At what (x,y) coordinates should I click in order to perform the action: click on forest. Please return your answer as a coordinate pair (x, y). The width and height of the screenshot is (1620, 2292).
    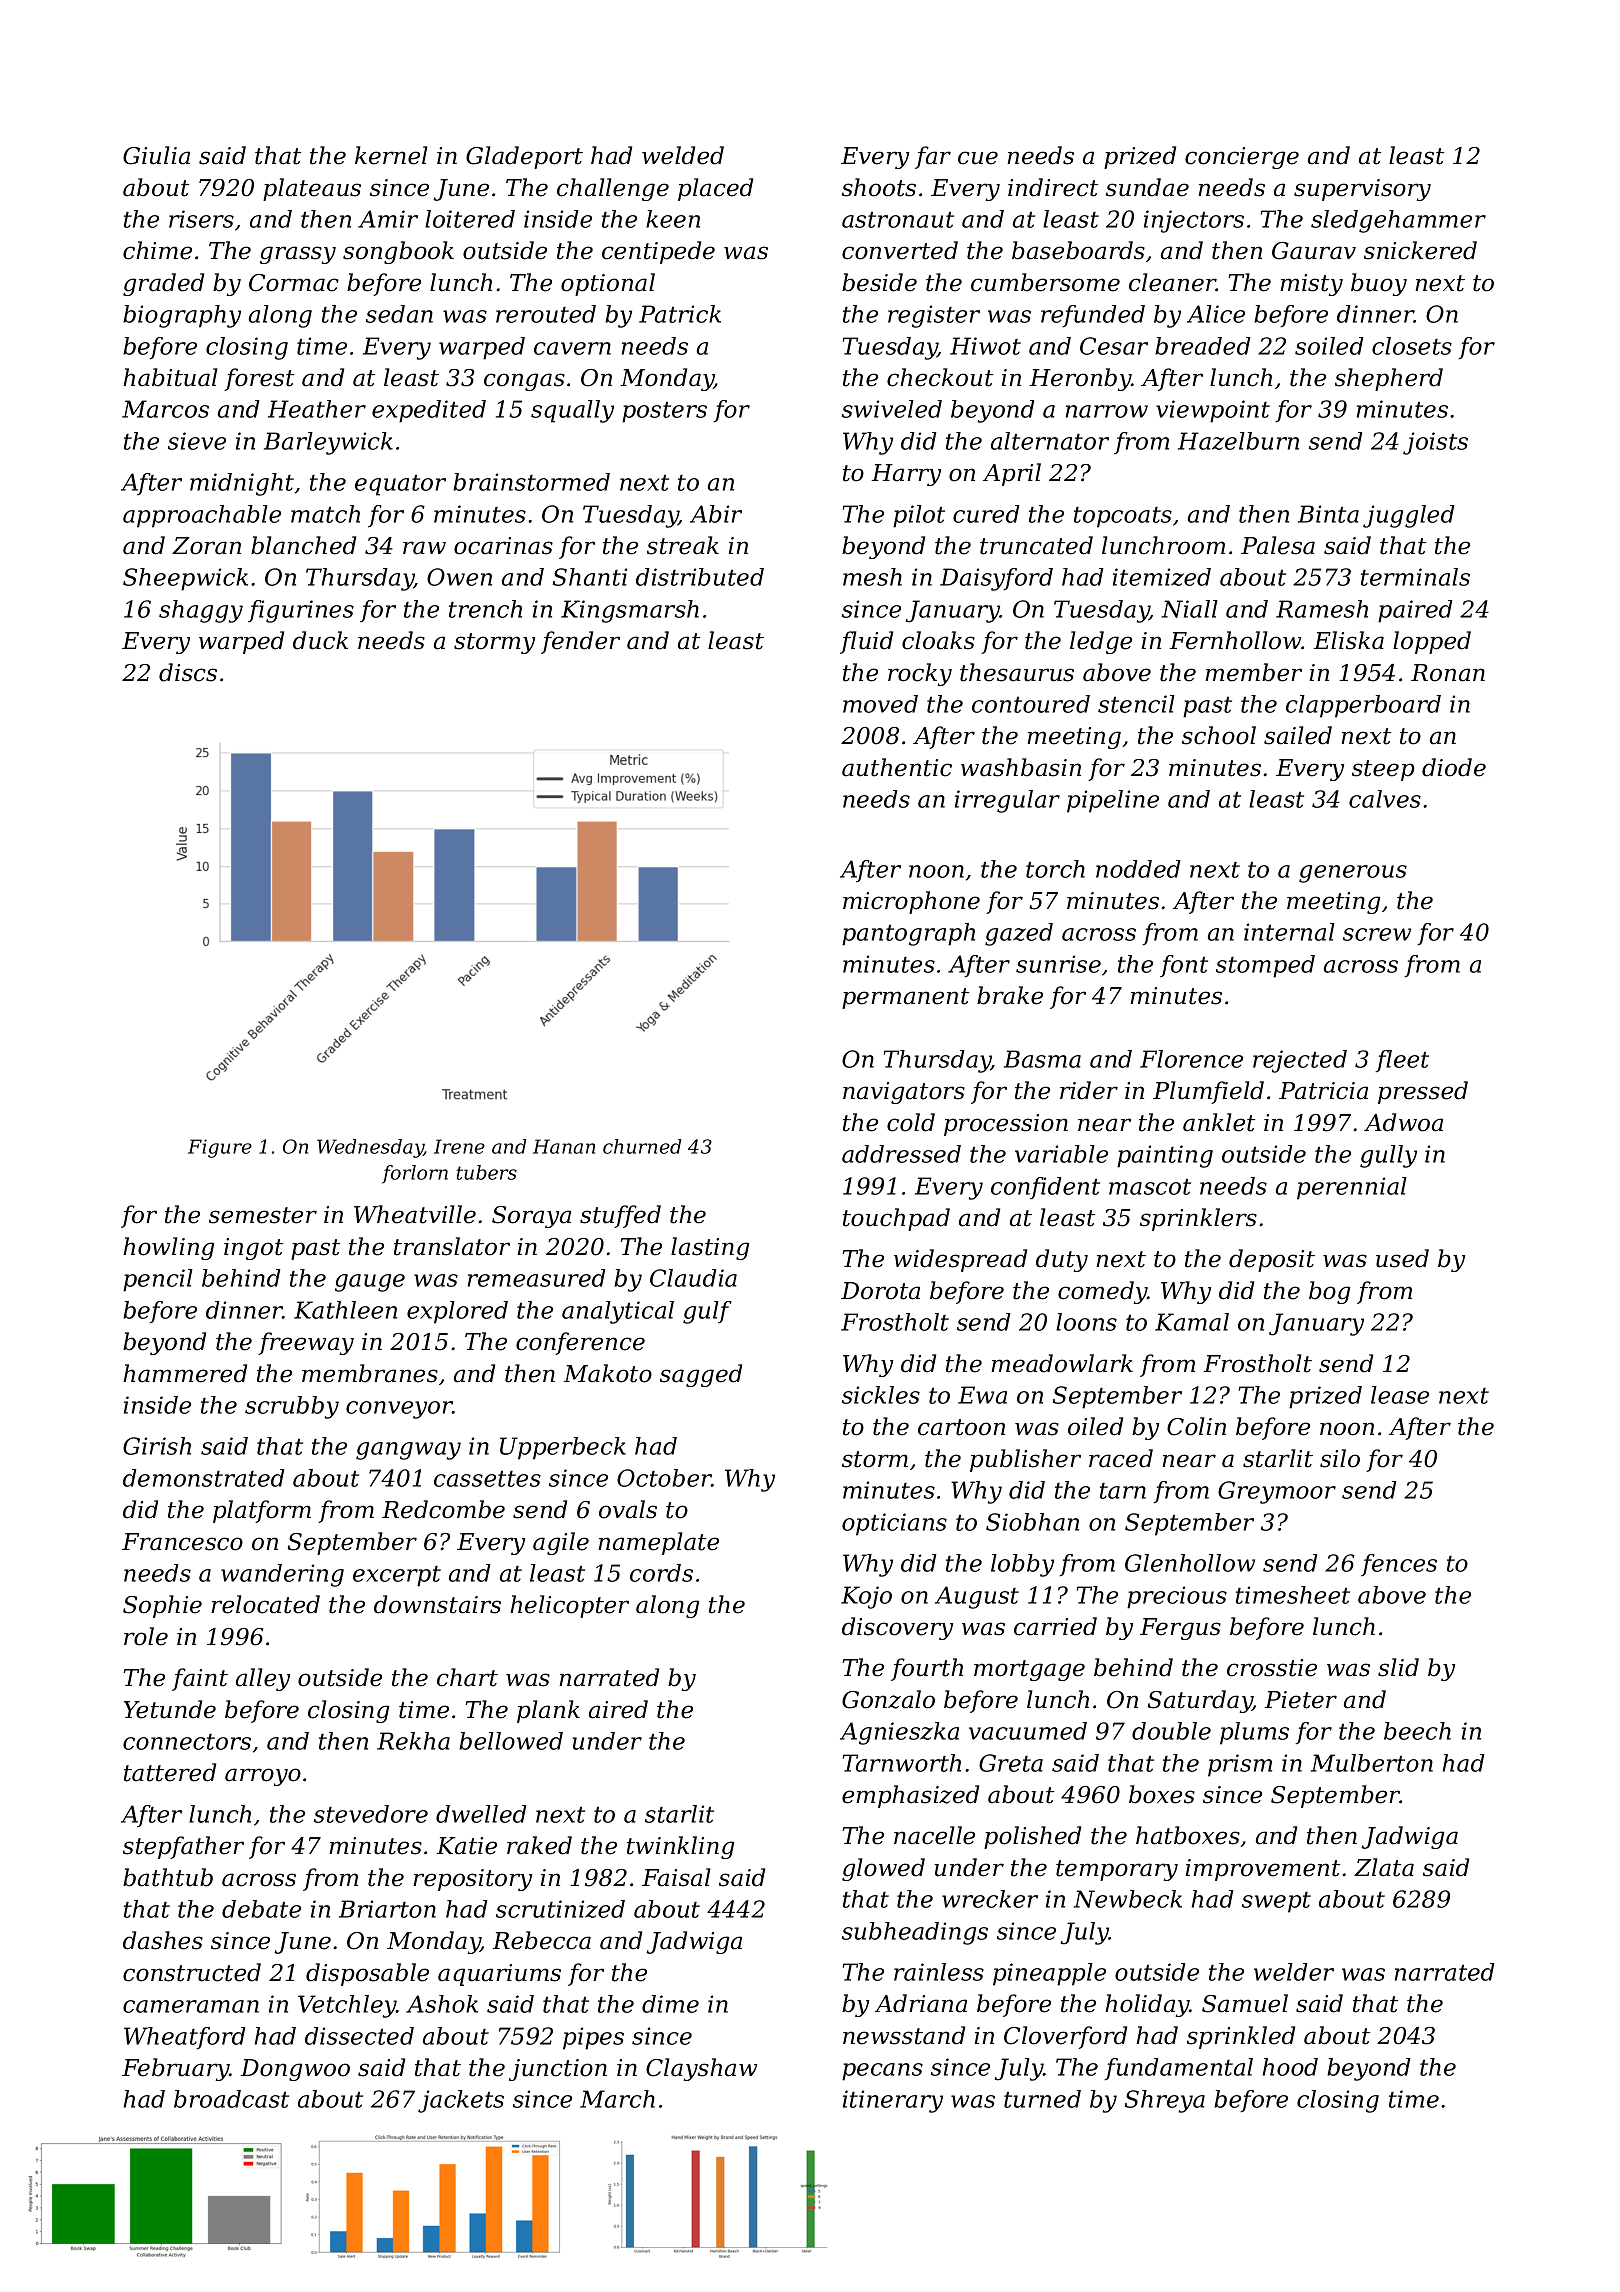
    Looking at the image, I should click on (259, 379).
